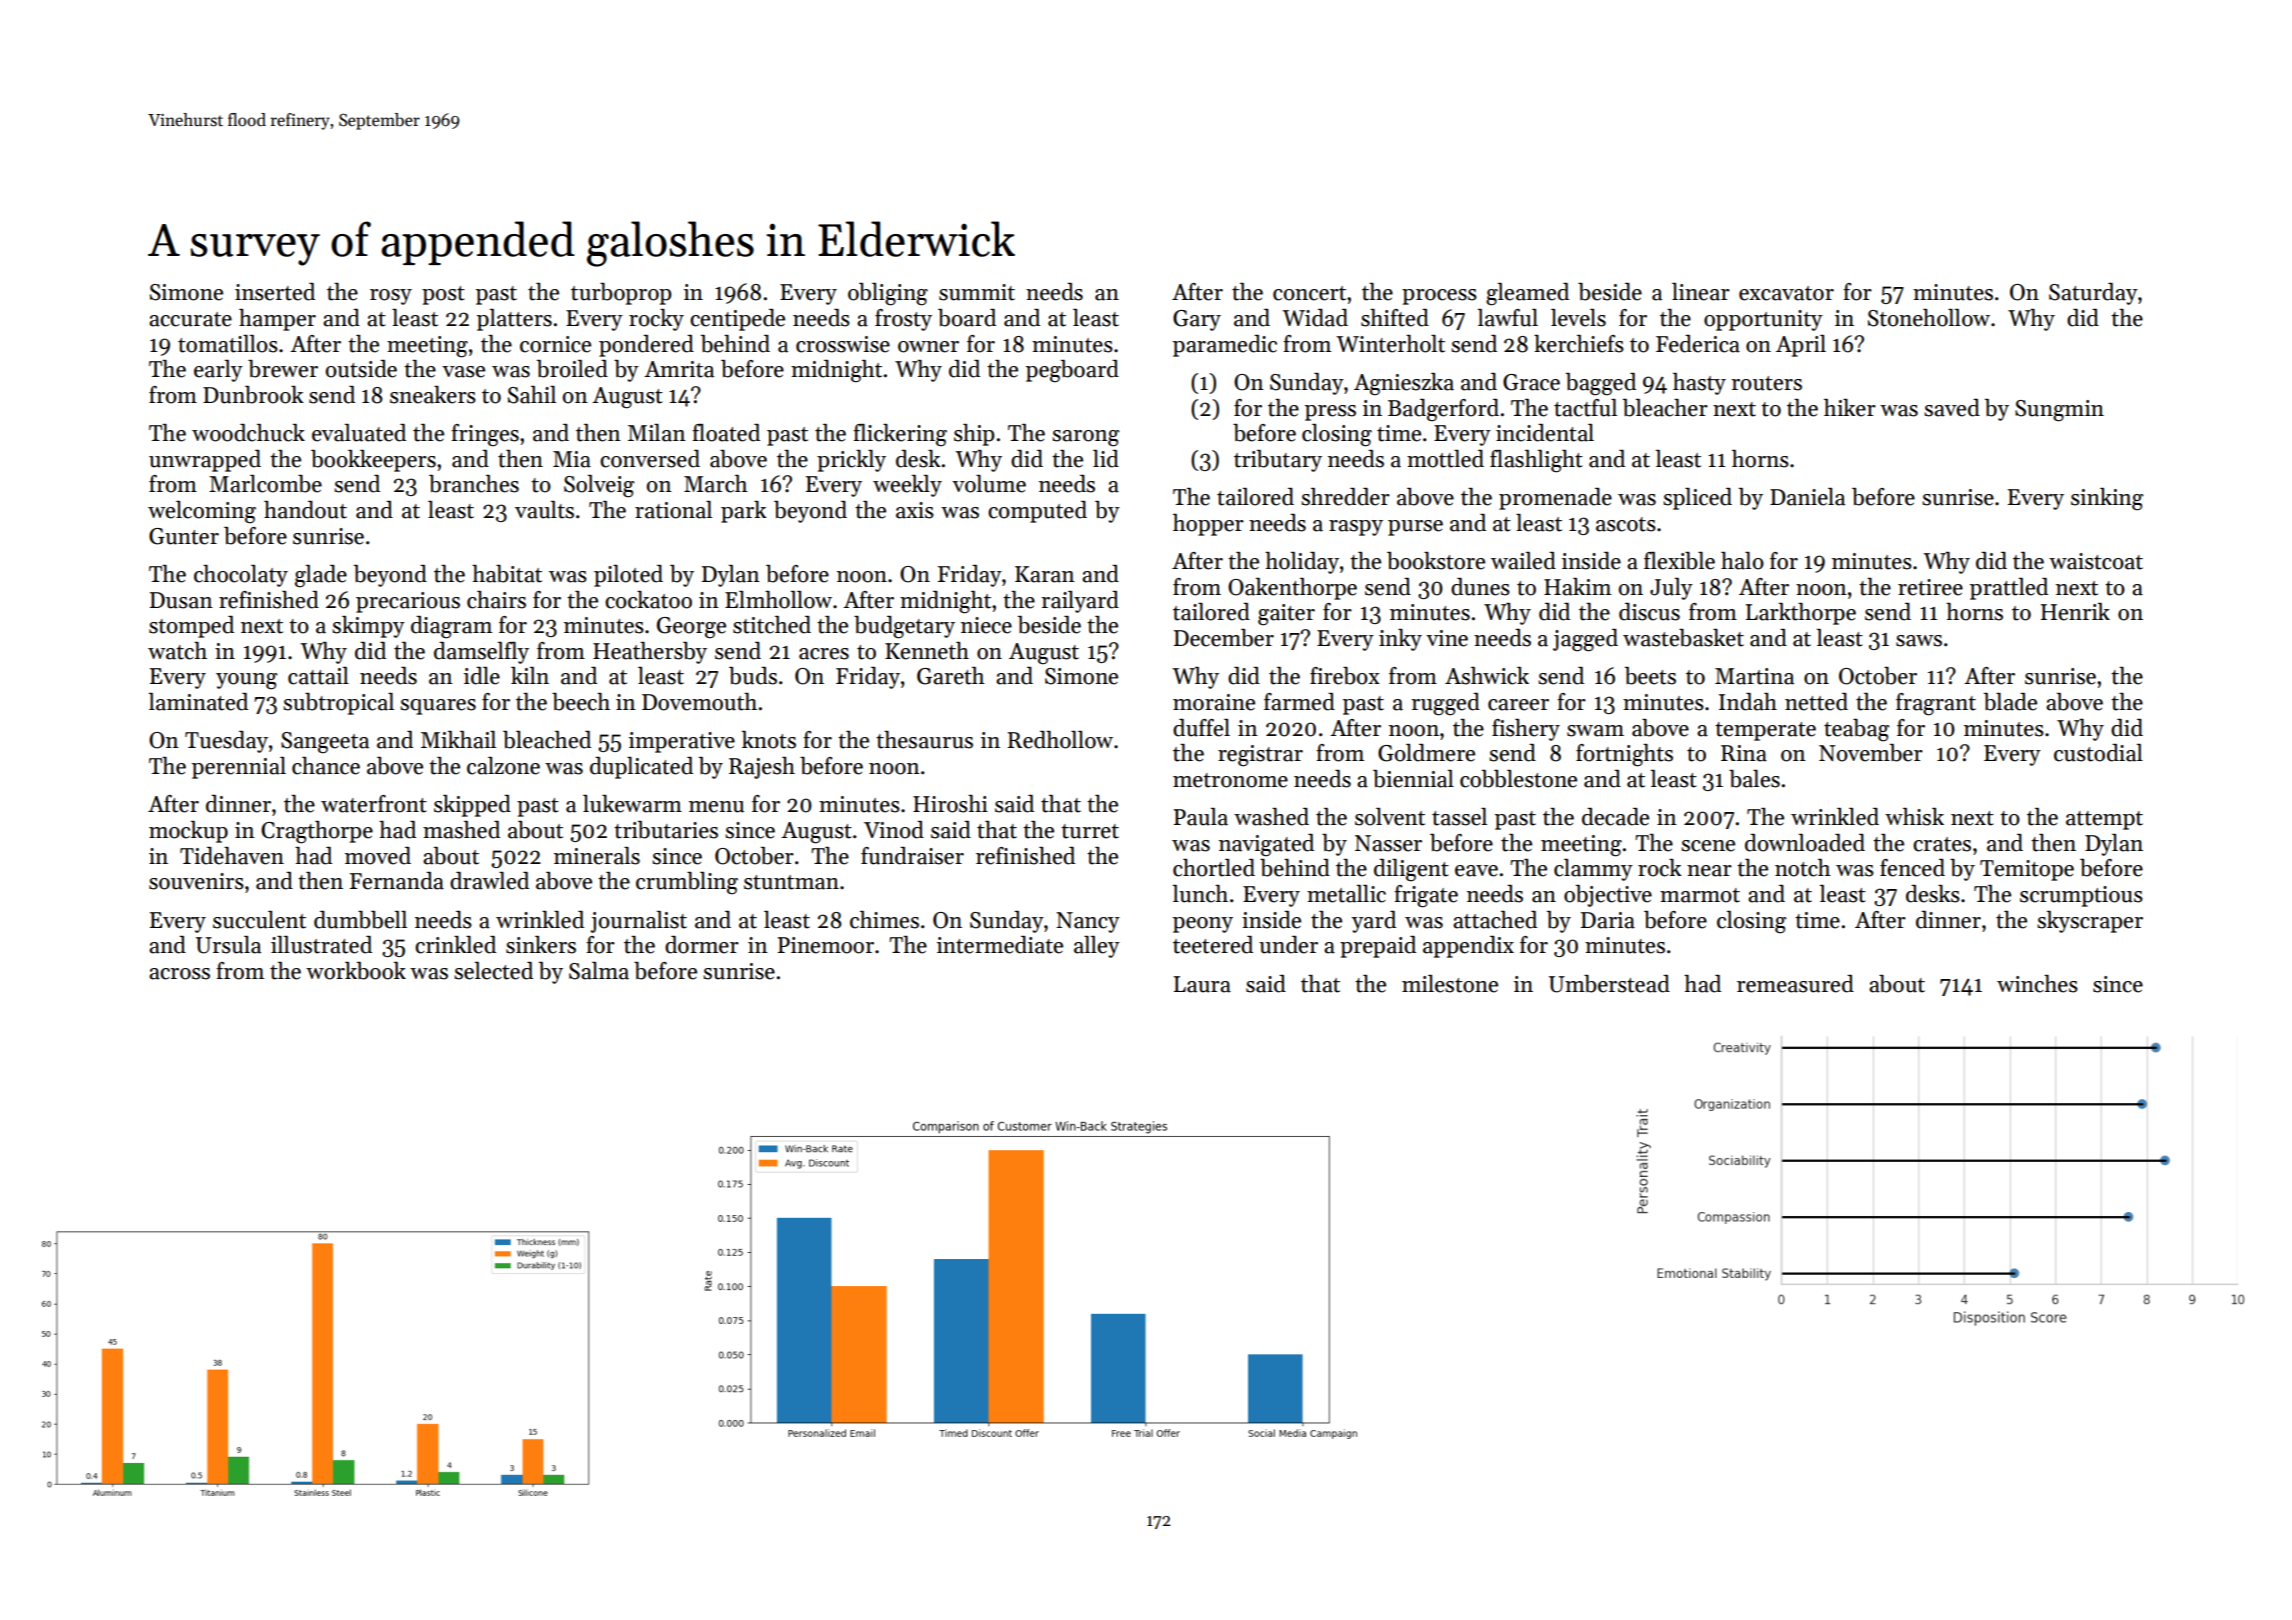 The height and width of the screenshot is (1620, 2292). What do you see at coordinates (1936, 704) in the screenshot?
I see `fragrant` at bounding box center [1936, 704].
